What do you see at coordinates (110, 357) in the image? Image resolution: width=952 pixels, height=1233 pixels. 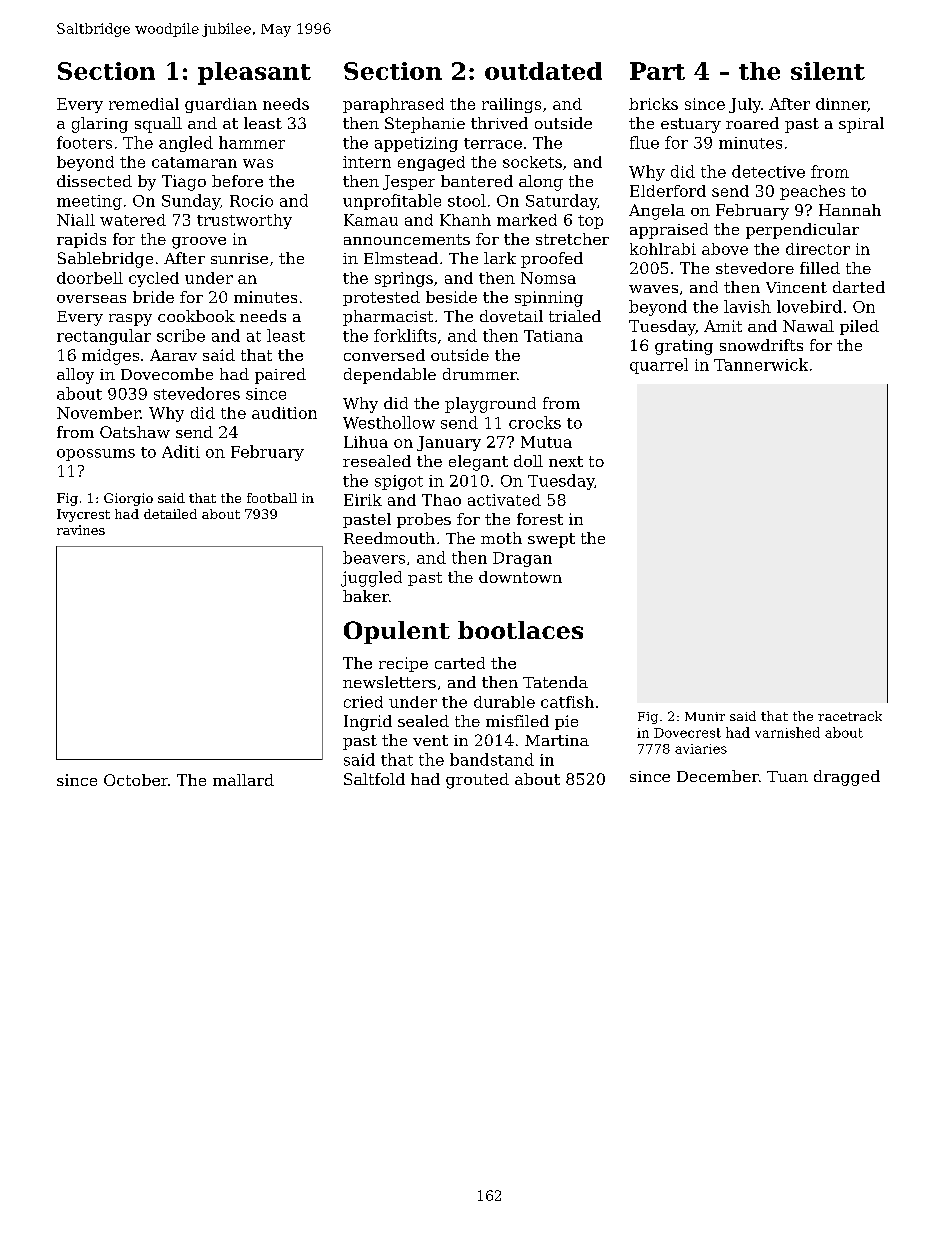 I see `midges` at bounding box center [110, 357].
